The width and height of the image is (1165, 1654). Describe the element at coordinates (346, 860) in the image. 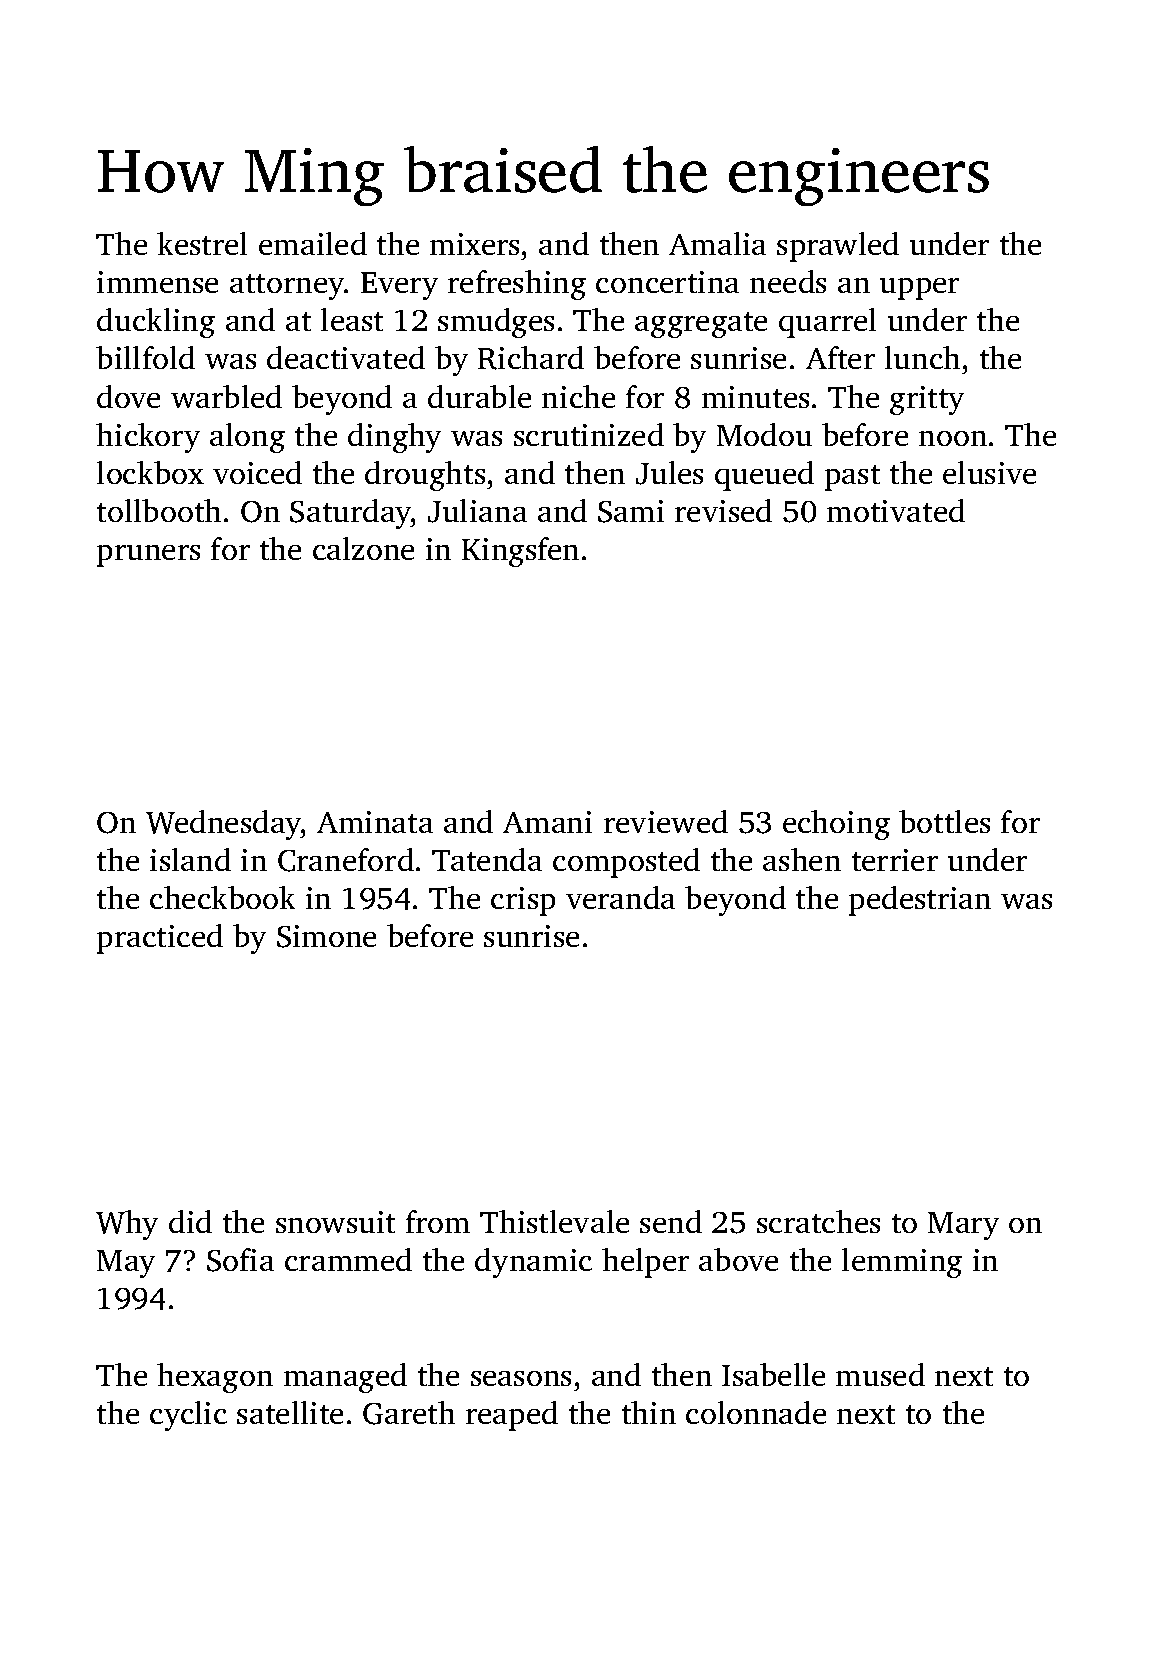

I see `Craneford` at that location.
